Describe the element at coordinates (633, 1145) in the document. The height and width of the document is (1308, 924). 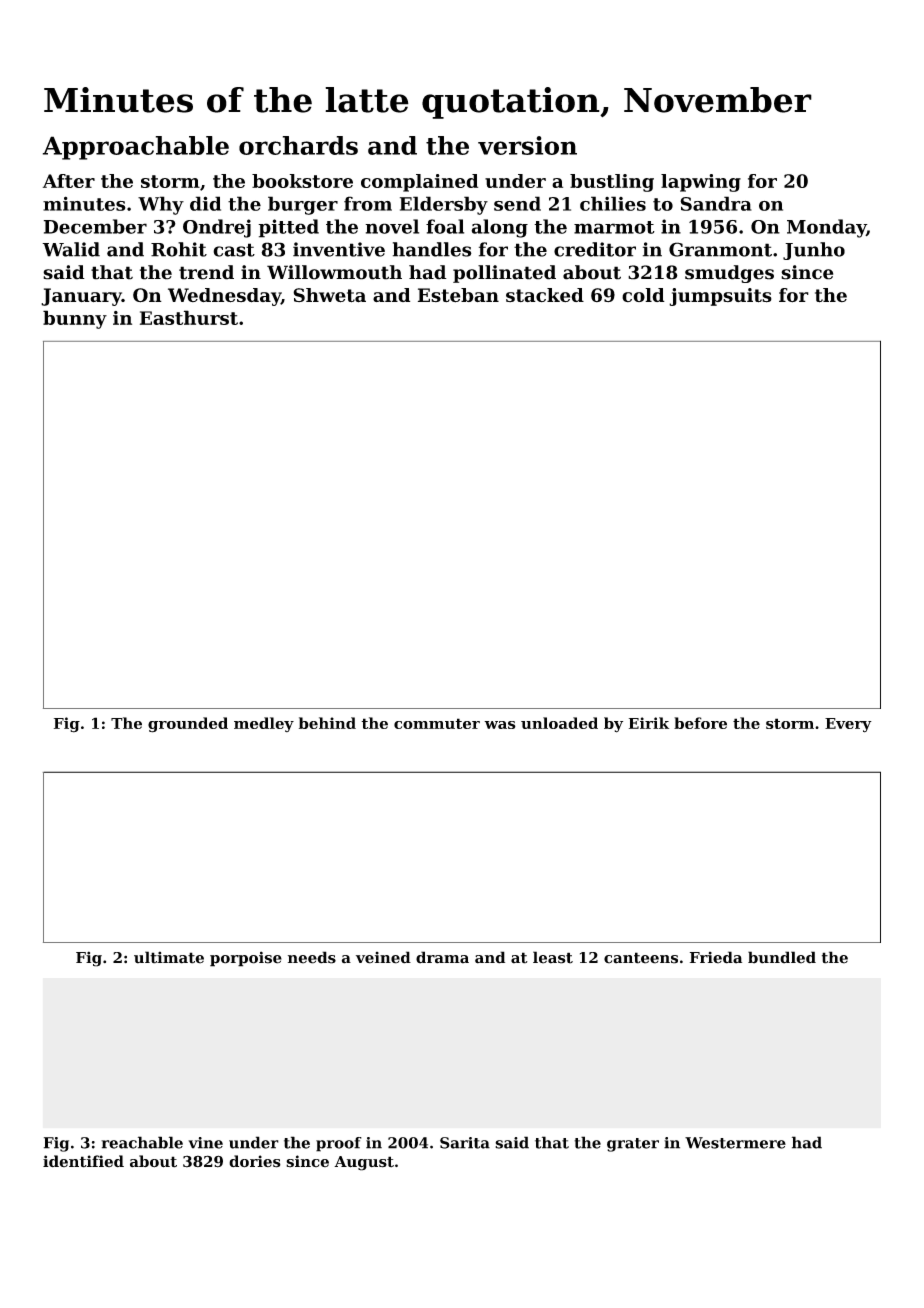
I see `grater` at that location.
